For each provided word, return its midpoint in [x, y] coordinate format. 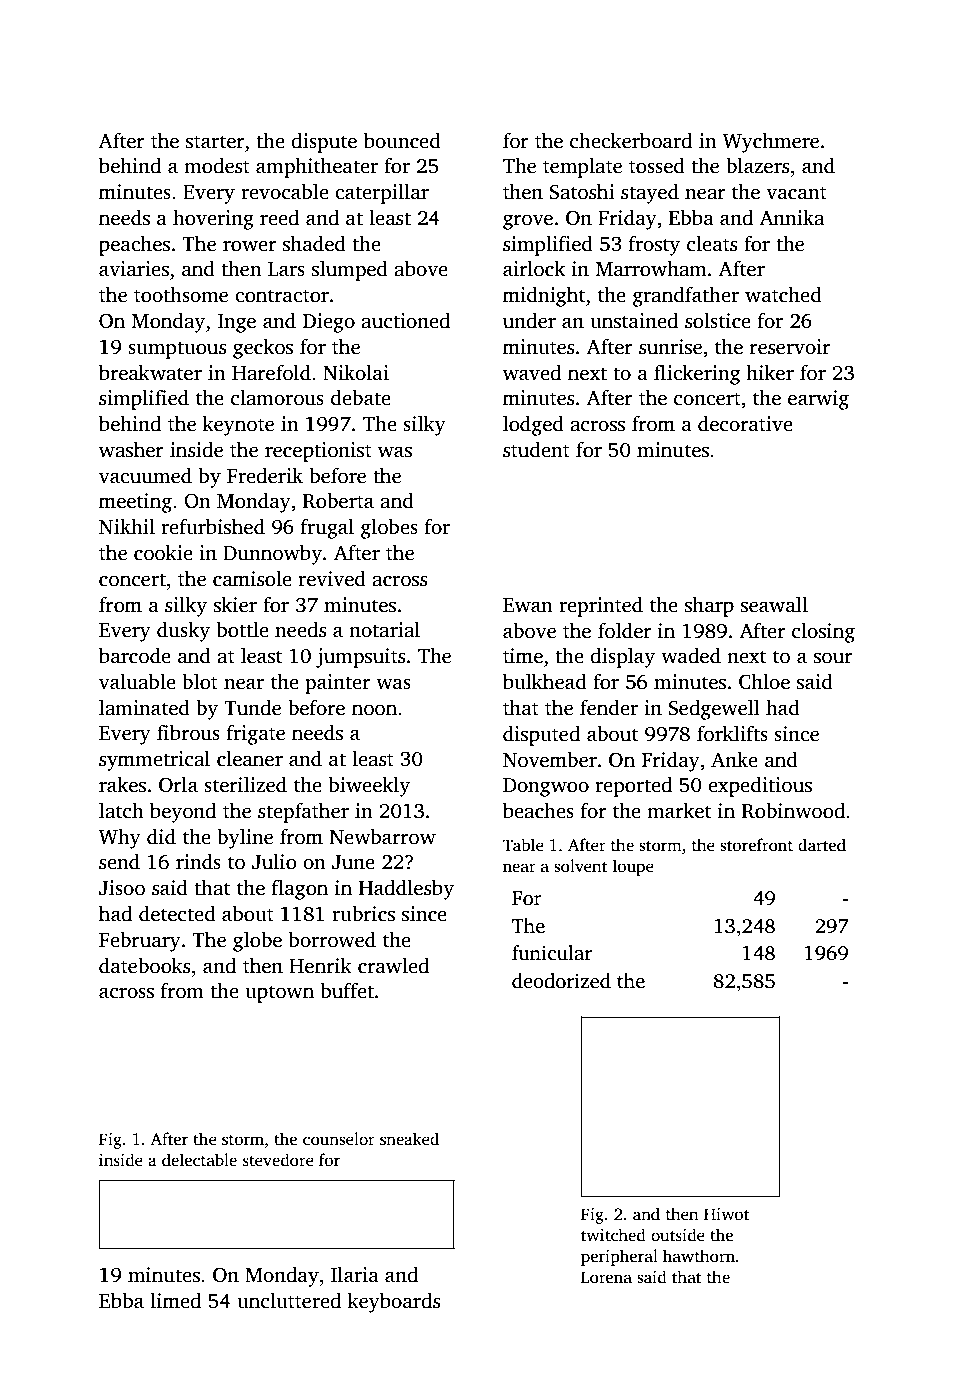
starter [215, 142]
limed [175, 1300]
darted [822, 845]
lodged [533, 425]
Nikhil [127, 526]
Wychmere [771, 142]
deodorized [561, 981]
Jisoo [122, 888]
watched [783, 294]
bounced [402, 140]
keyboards [394, 1302]
